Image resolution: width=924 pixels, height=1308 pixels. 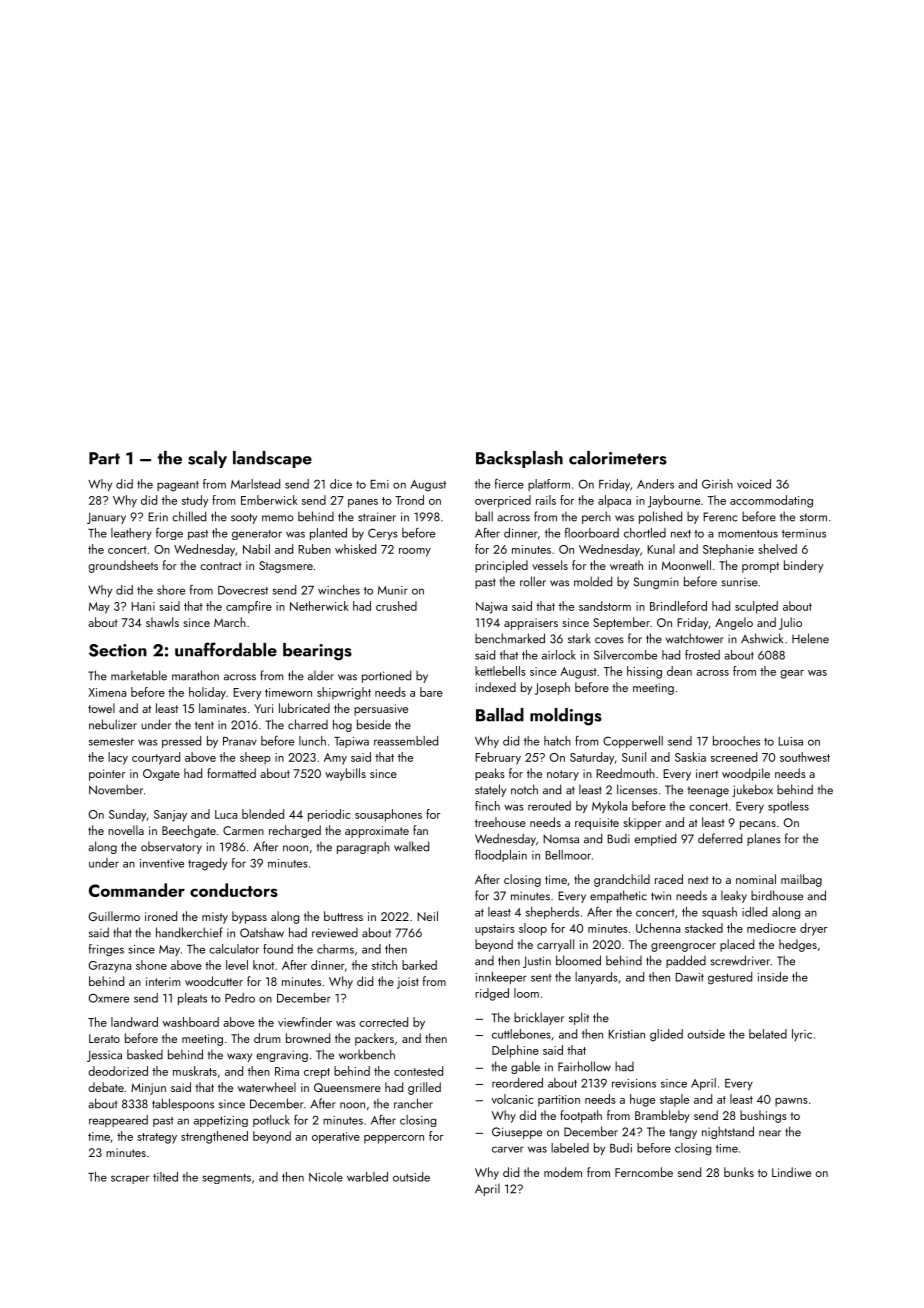 I want to click on fan, so click(x=420, y=830).
